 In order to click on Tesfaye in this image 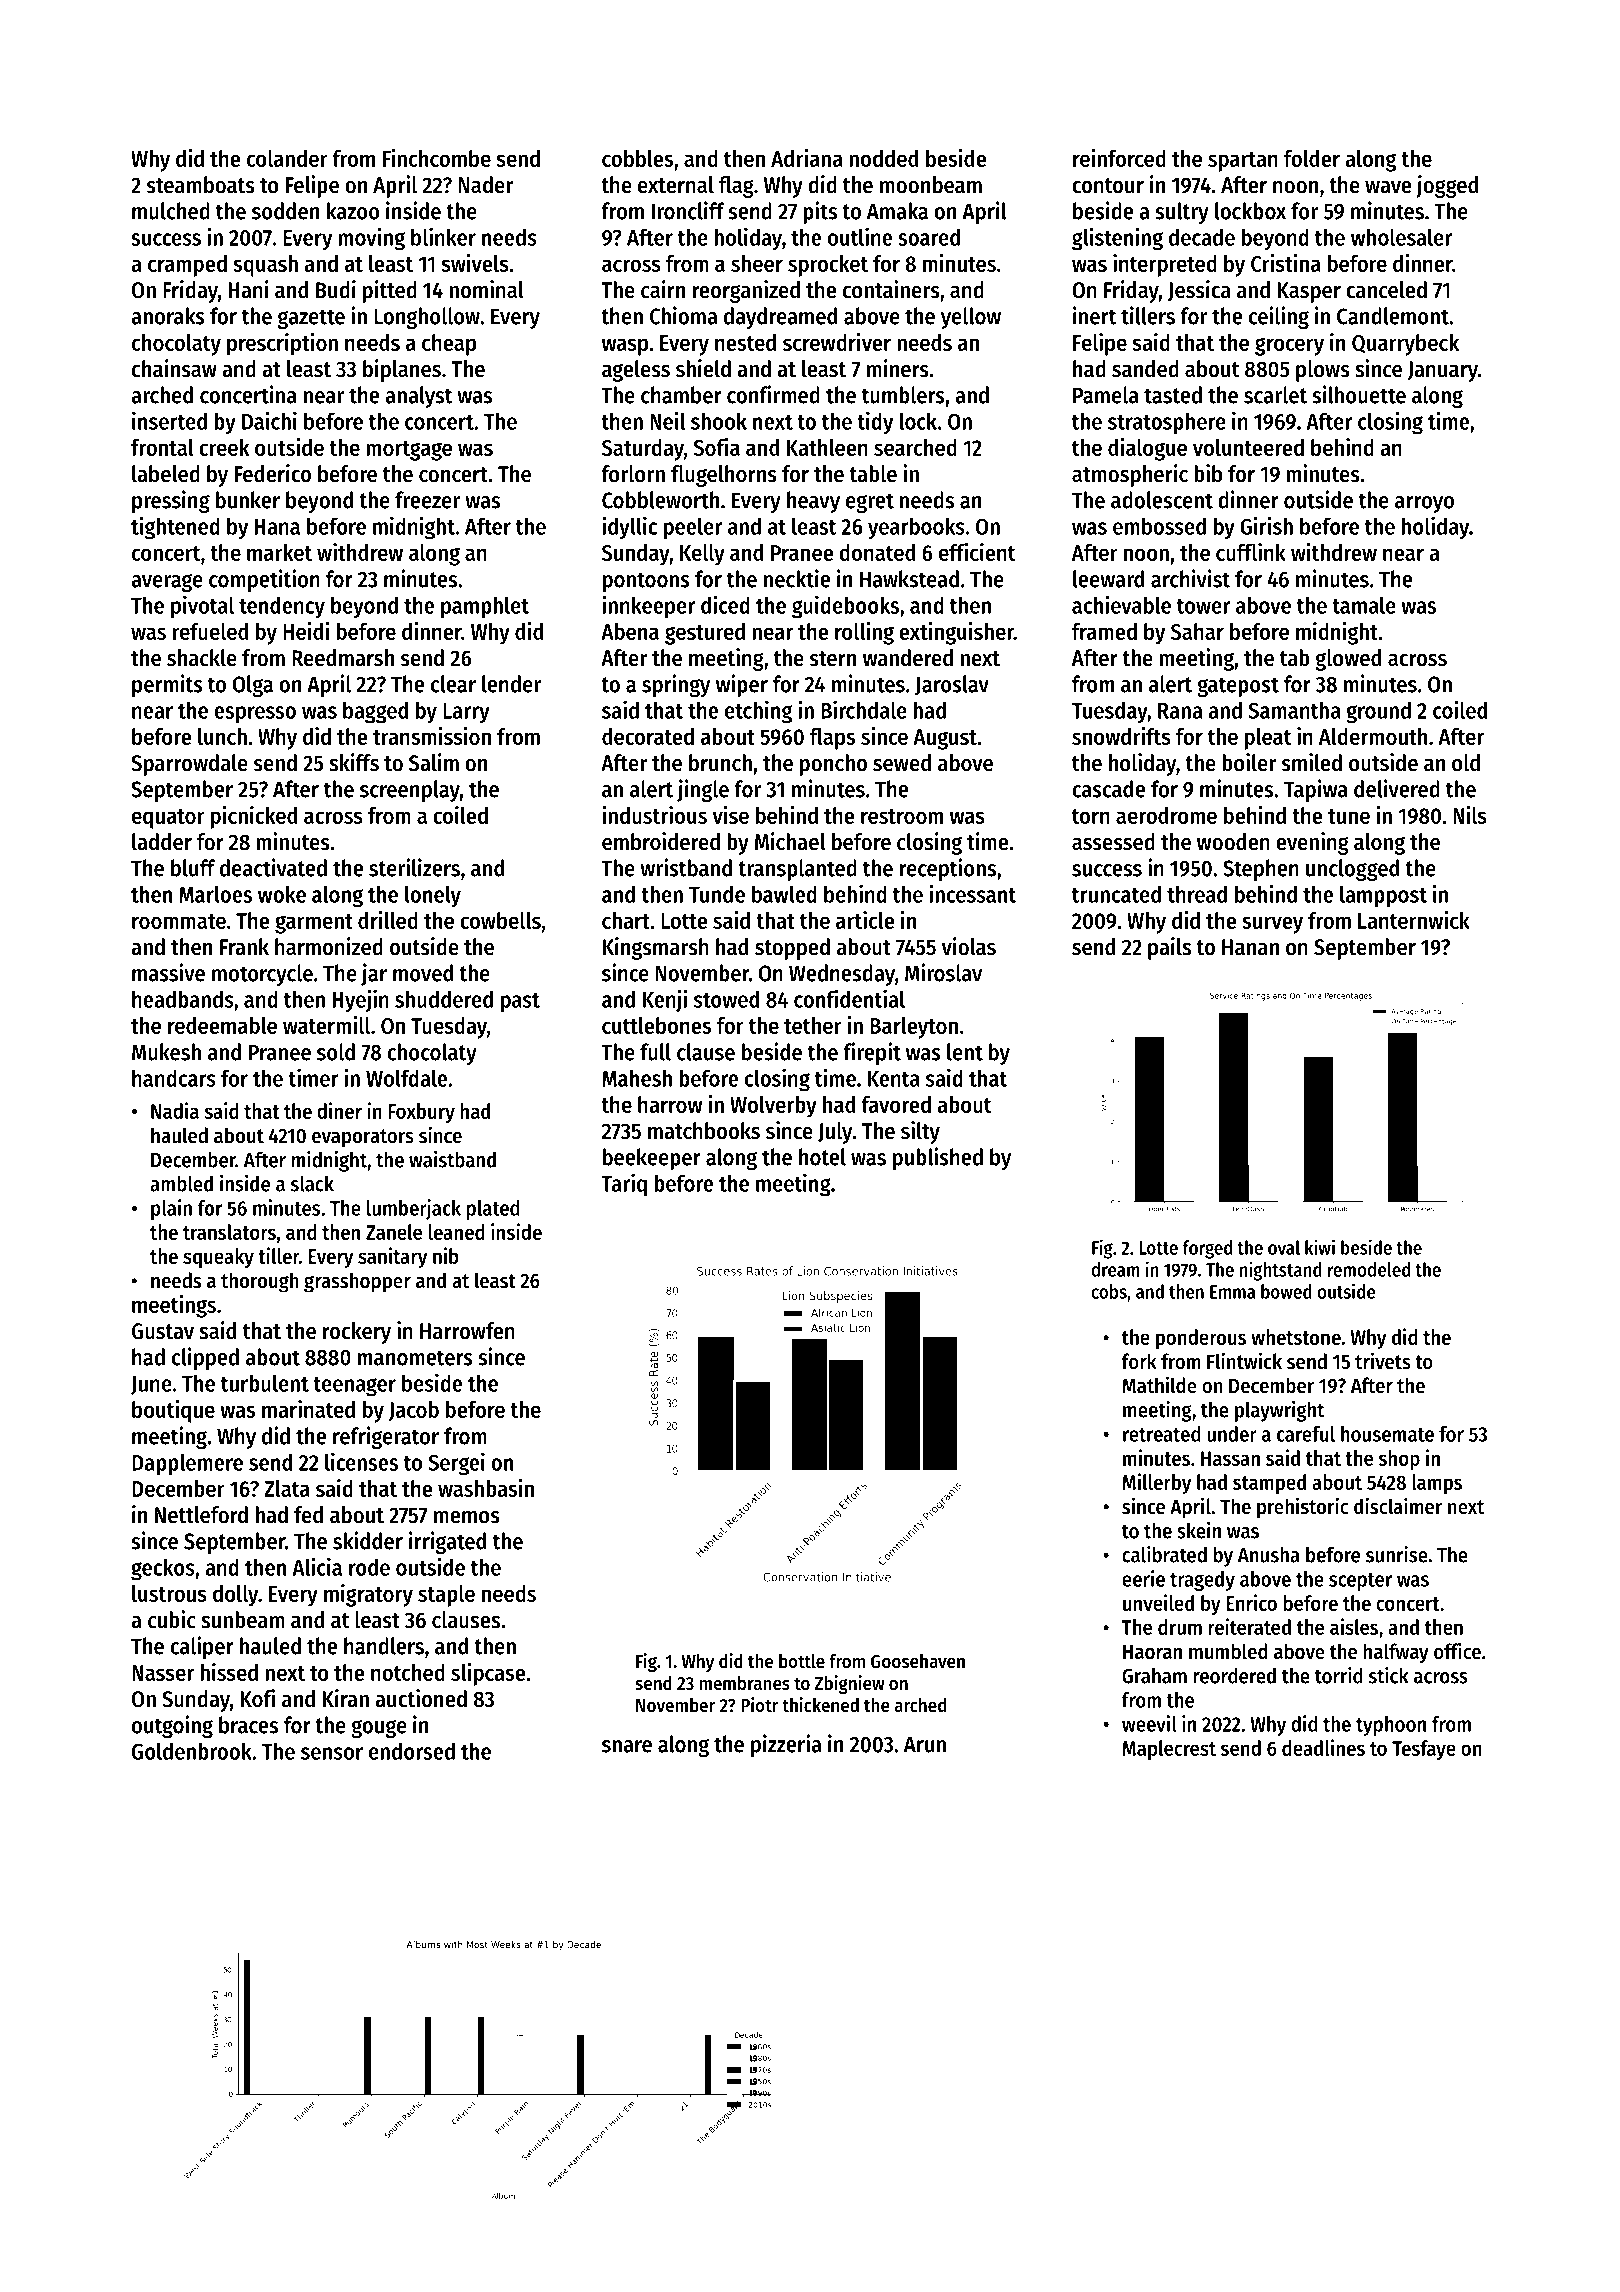, I will do `click(1424, 1750)`.
